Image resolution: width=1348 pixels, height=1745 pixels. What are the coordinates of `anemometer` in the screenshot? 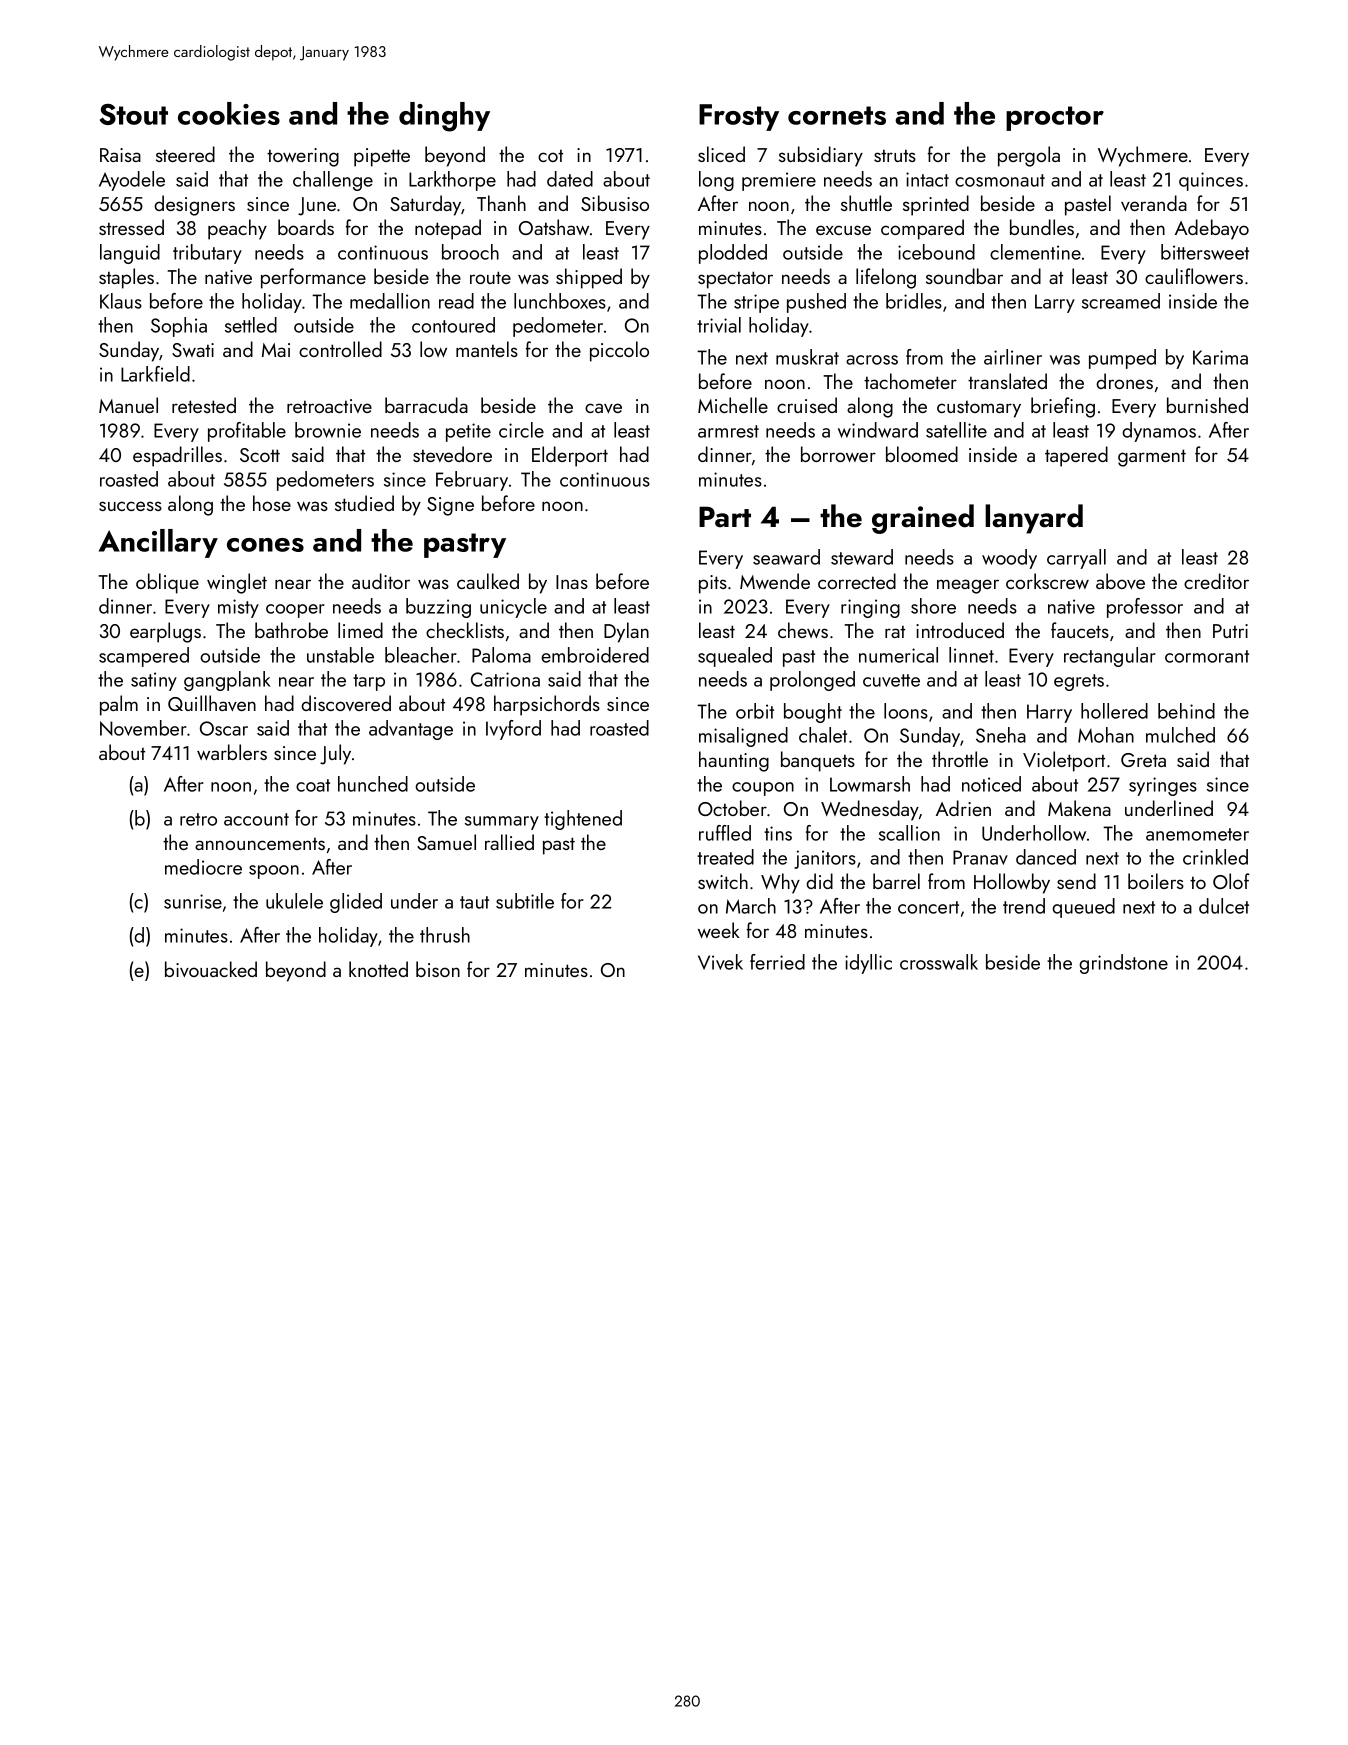 It's located at (1197, 834).
